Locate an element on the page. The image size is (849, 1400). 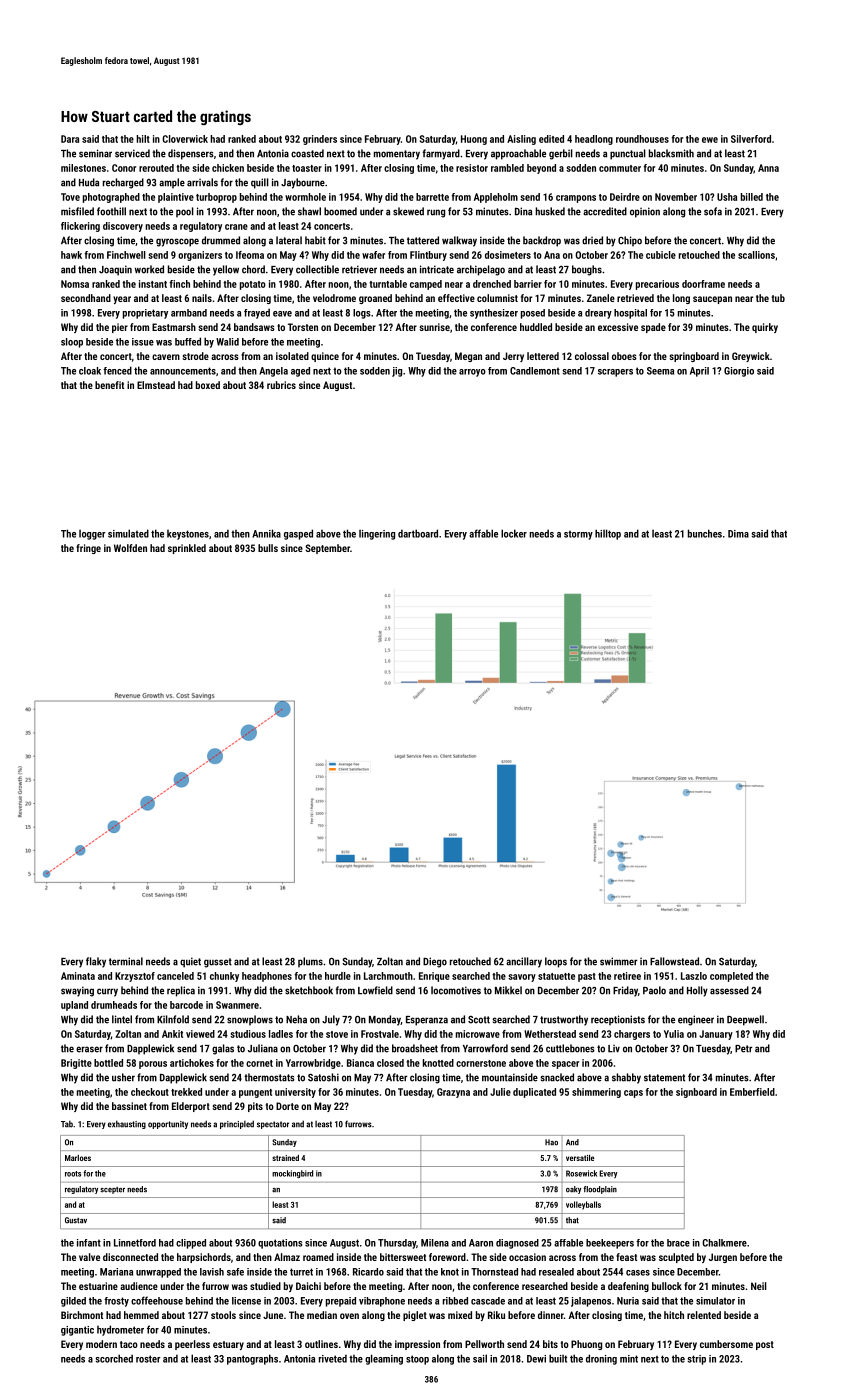
gigantic is located at coordinates (77, 1331).
